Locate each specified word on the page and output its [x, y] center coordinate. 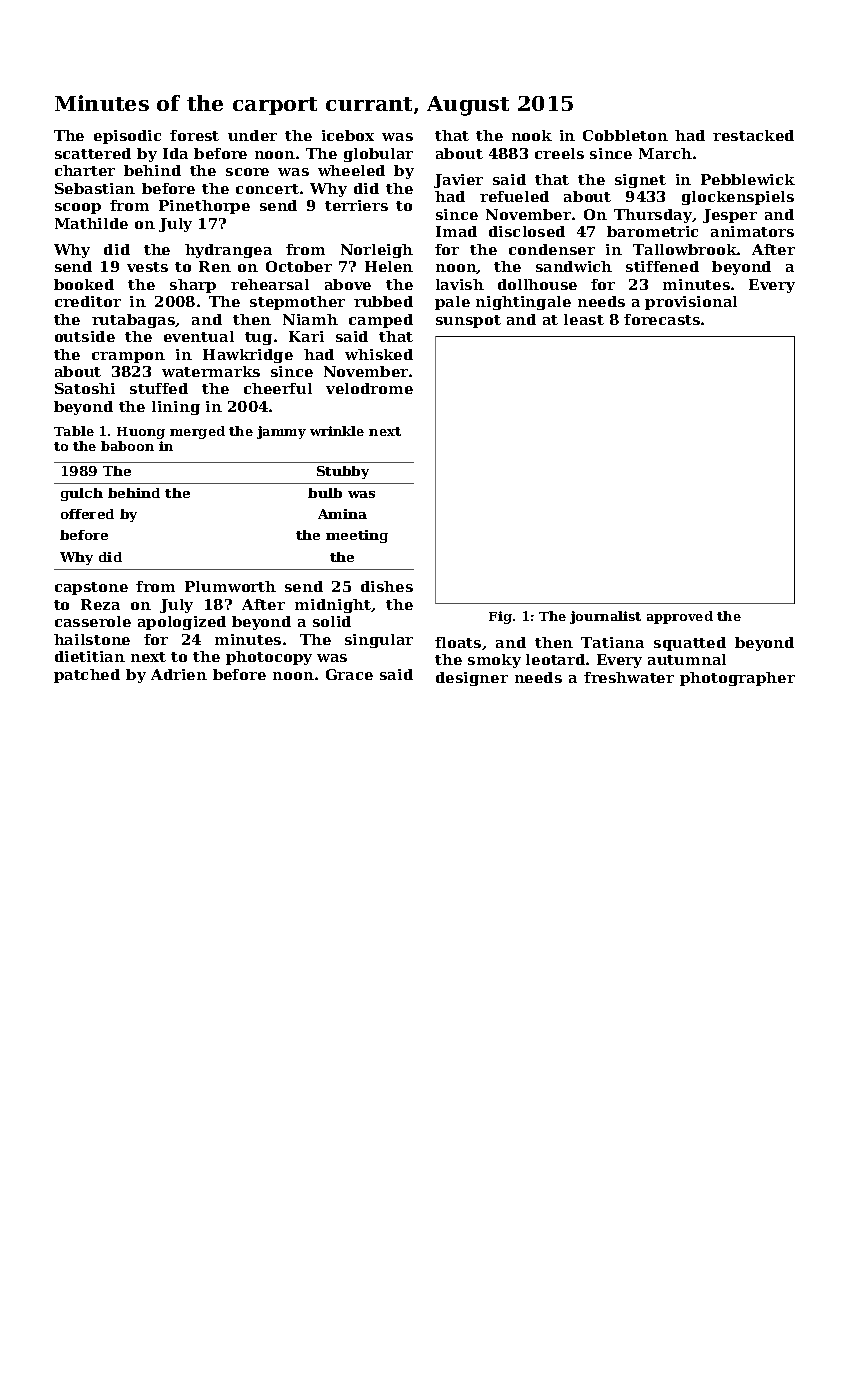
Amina [342, 514]
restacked [753, 135]
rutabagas [134, 321]
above [348, 284]
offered [87, 514]
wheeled [351, 170]
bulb [325, 493]
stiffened [662, 266]
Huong [141, 433]
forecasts [662, 319]
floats [458, 642]
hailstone [92, 639]
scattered [93, 153]
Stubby [343, 472]
